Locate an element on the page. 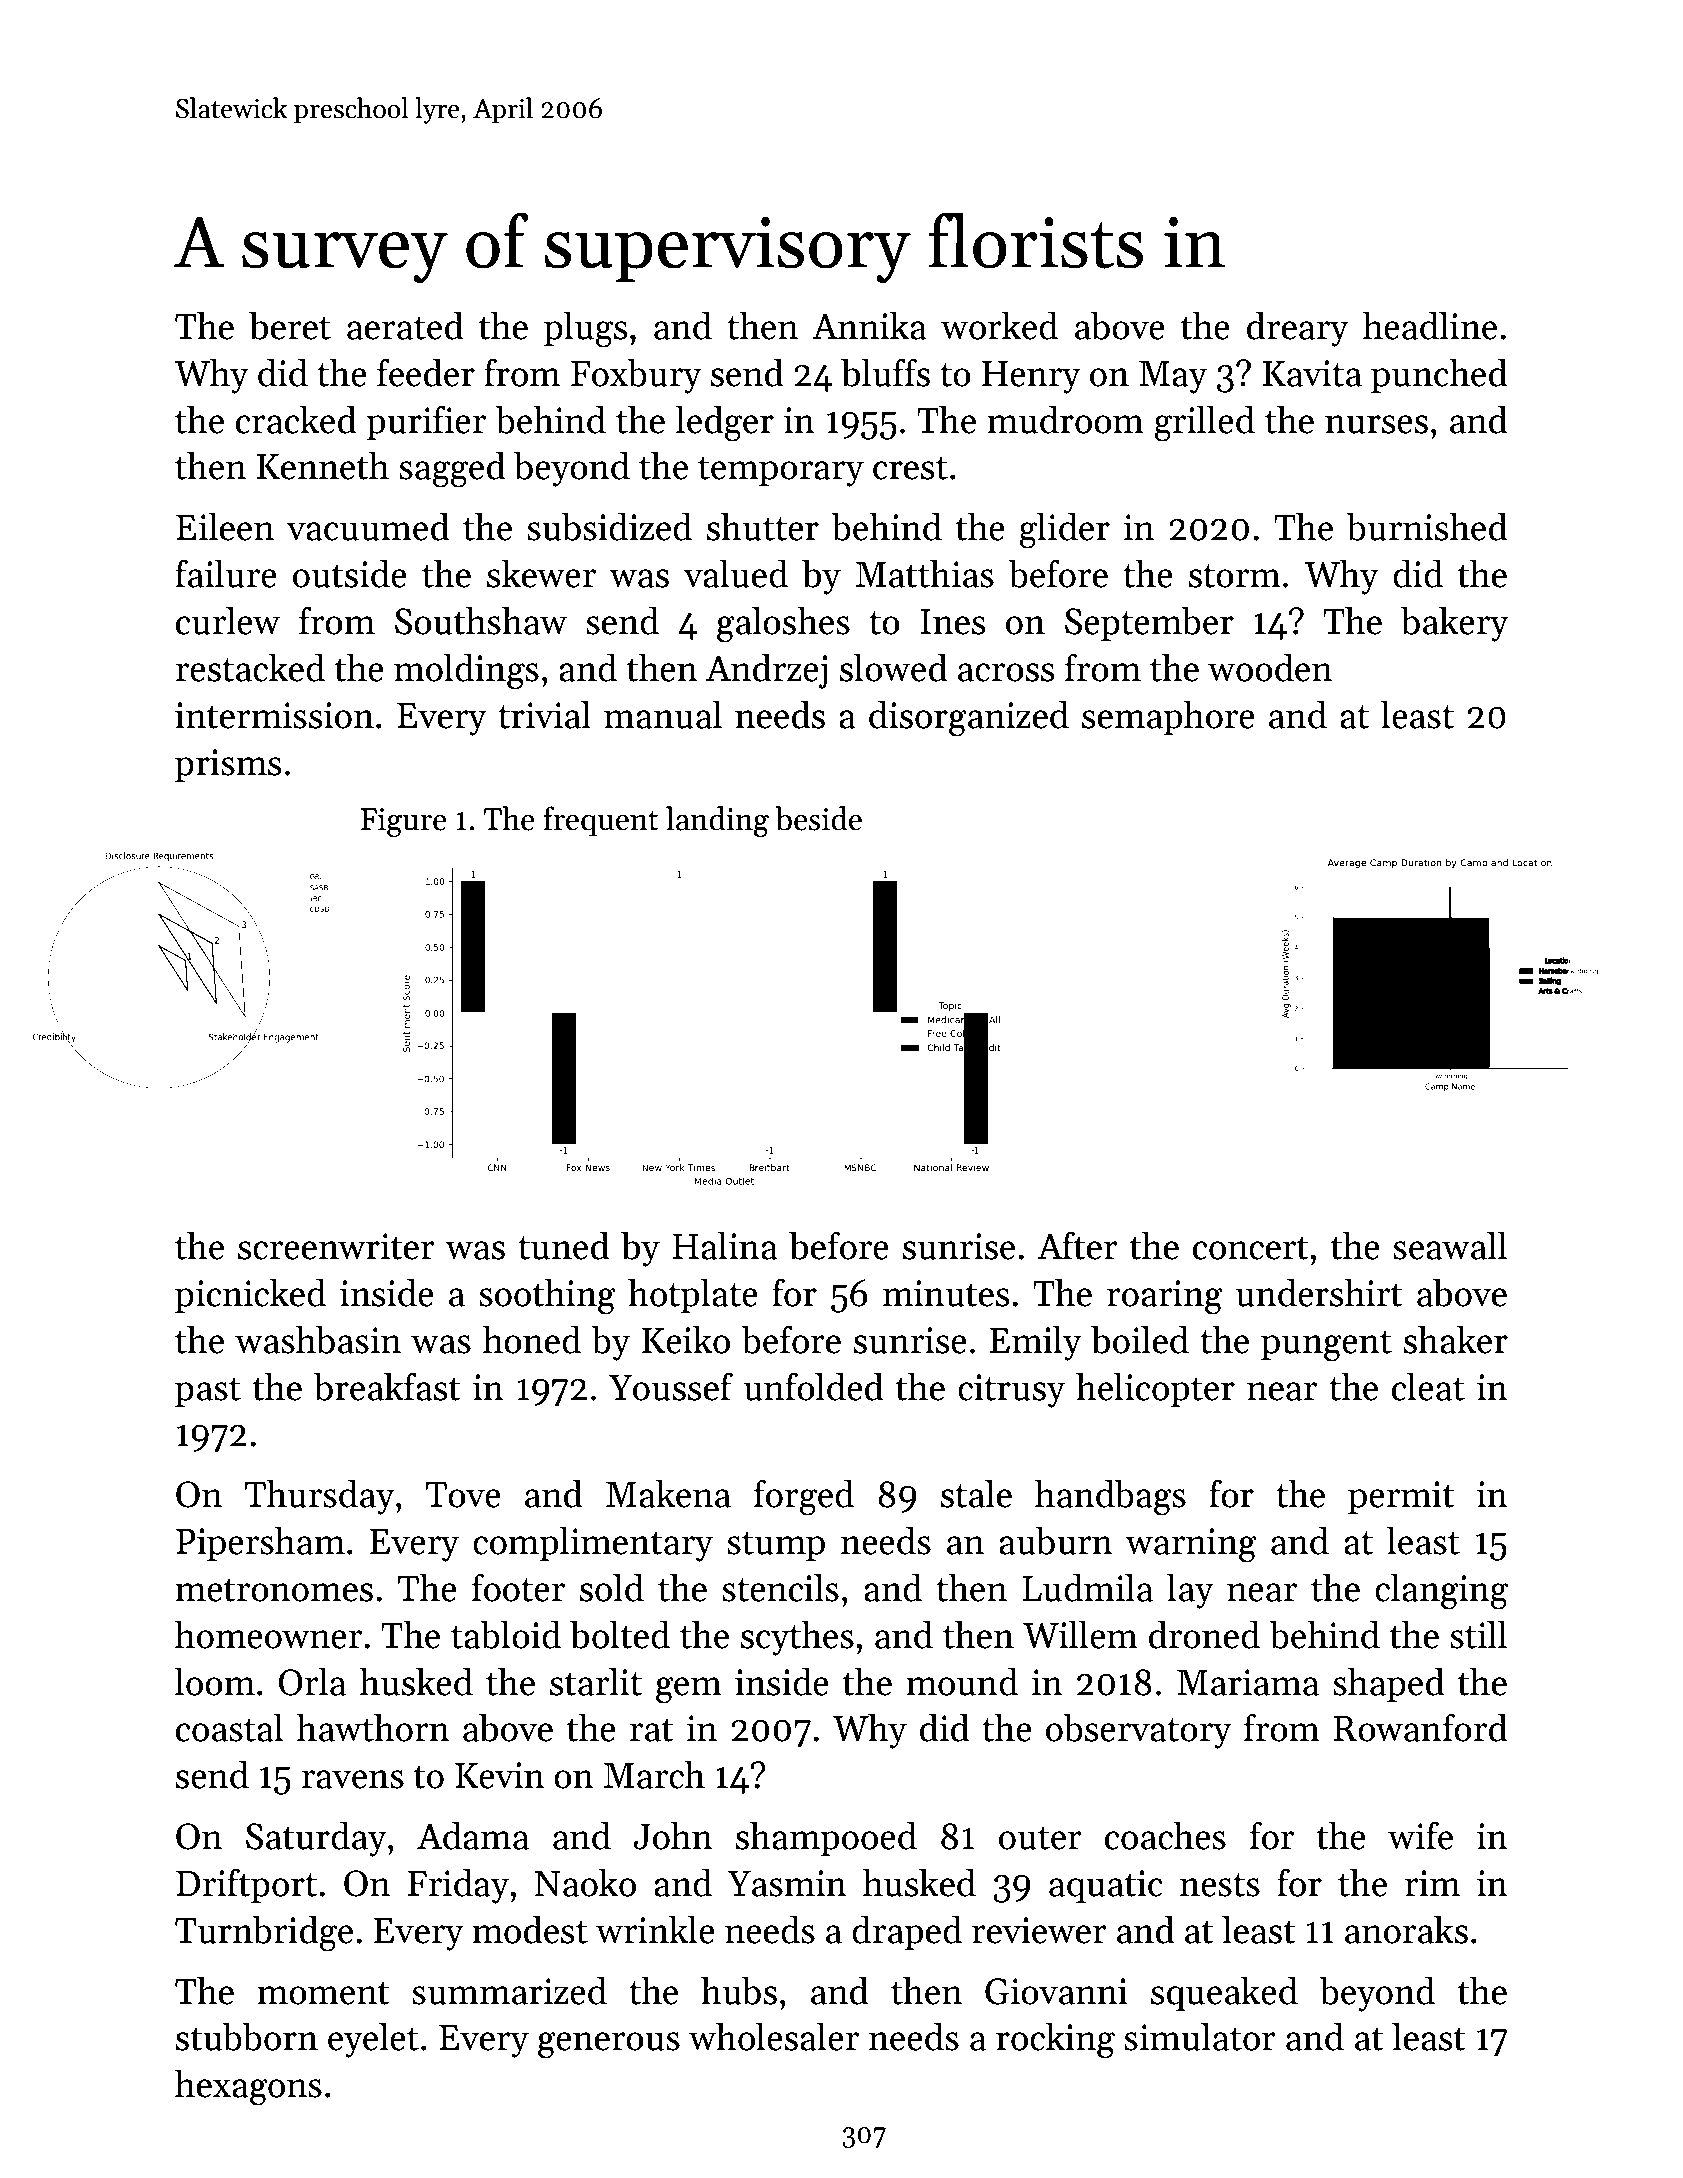  complimentary is located at coordinates (593, 1544).
